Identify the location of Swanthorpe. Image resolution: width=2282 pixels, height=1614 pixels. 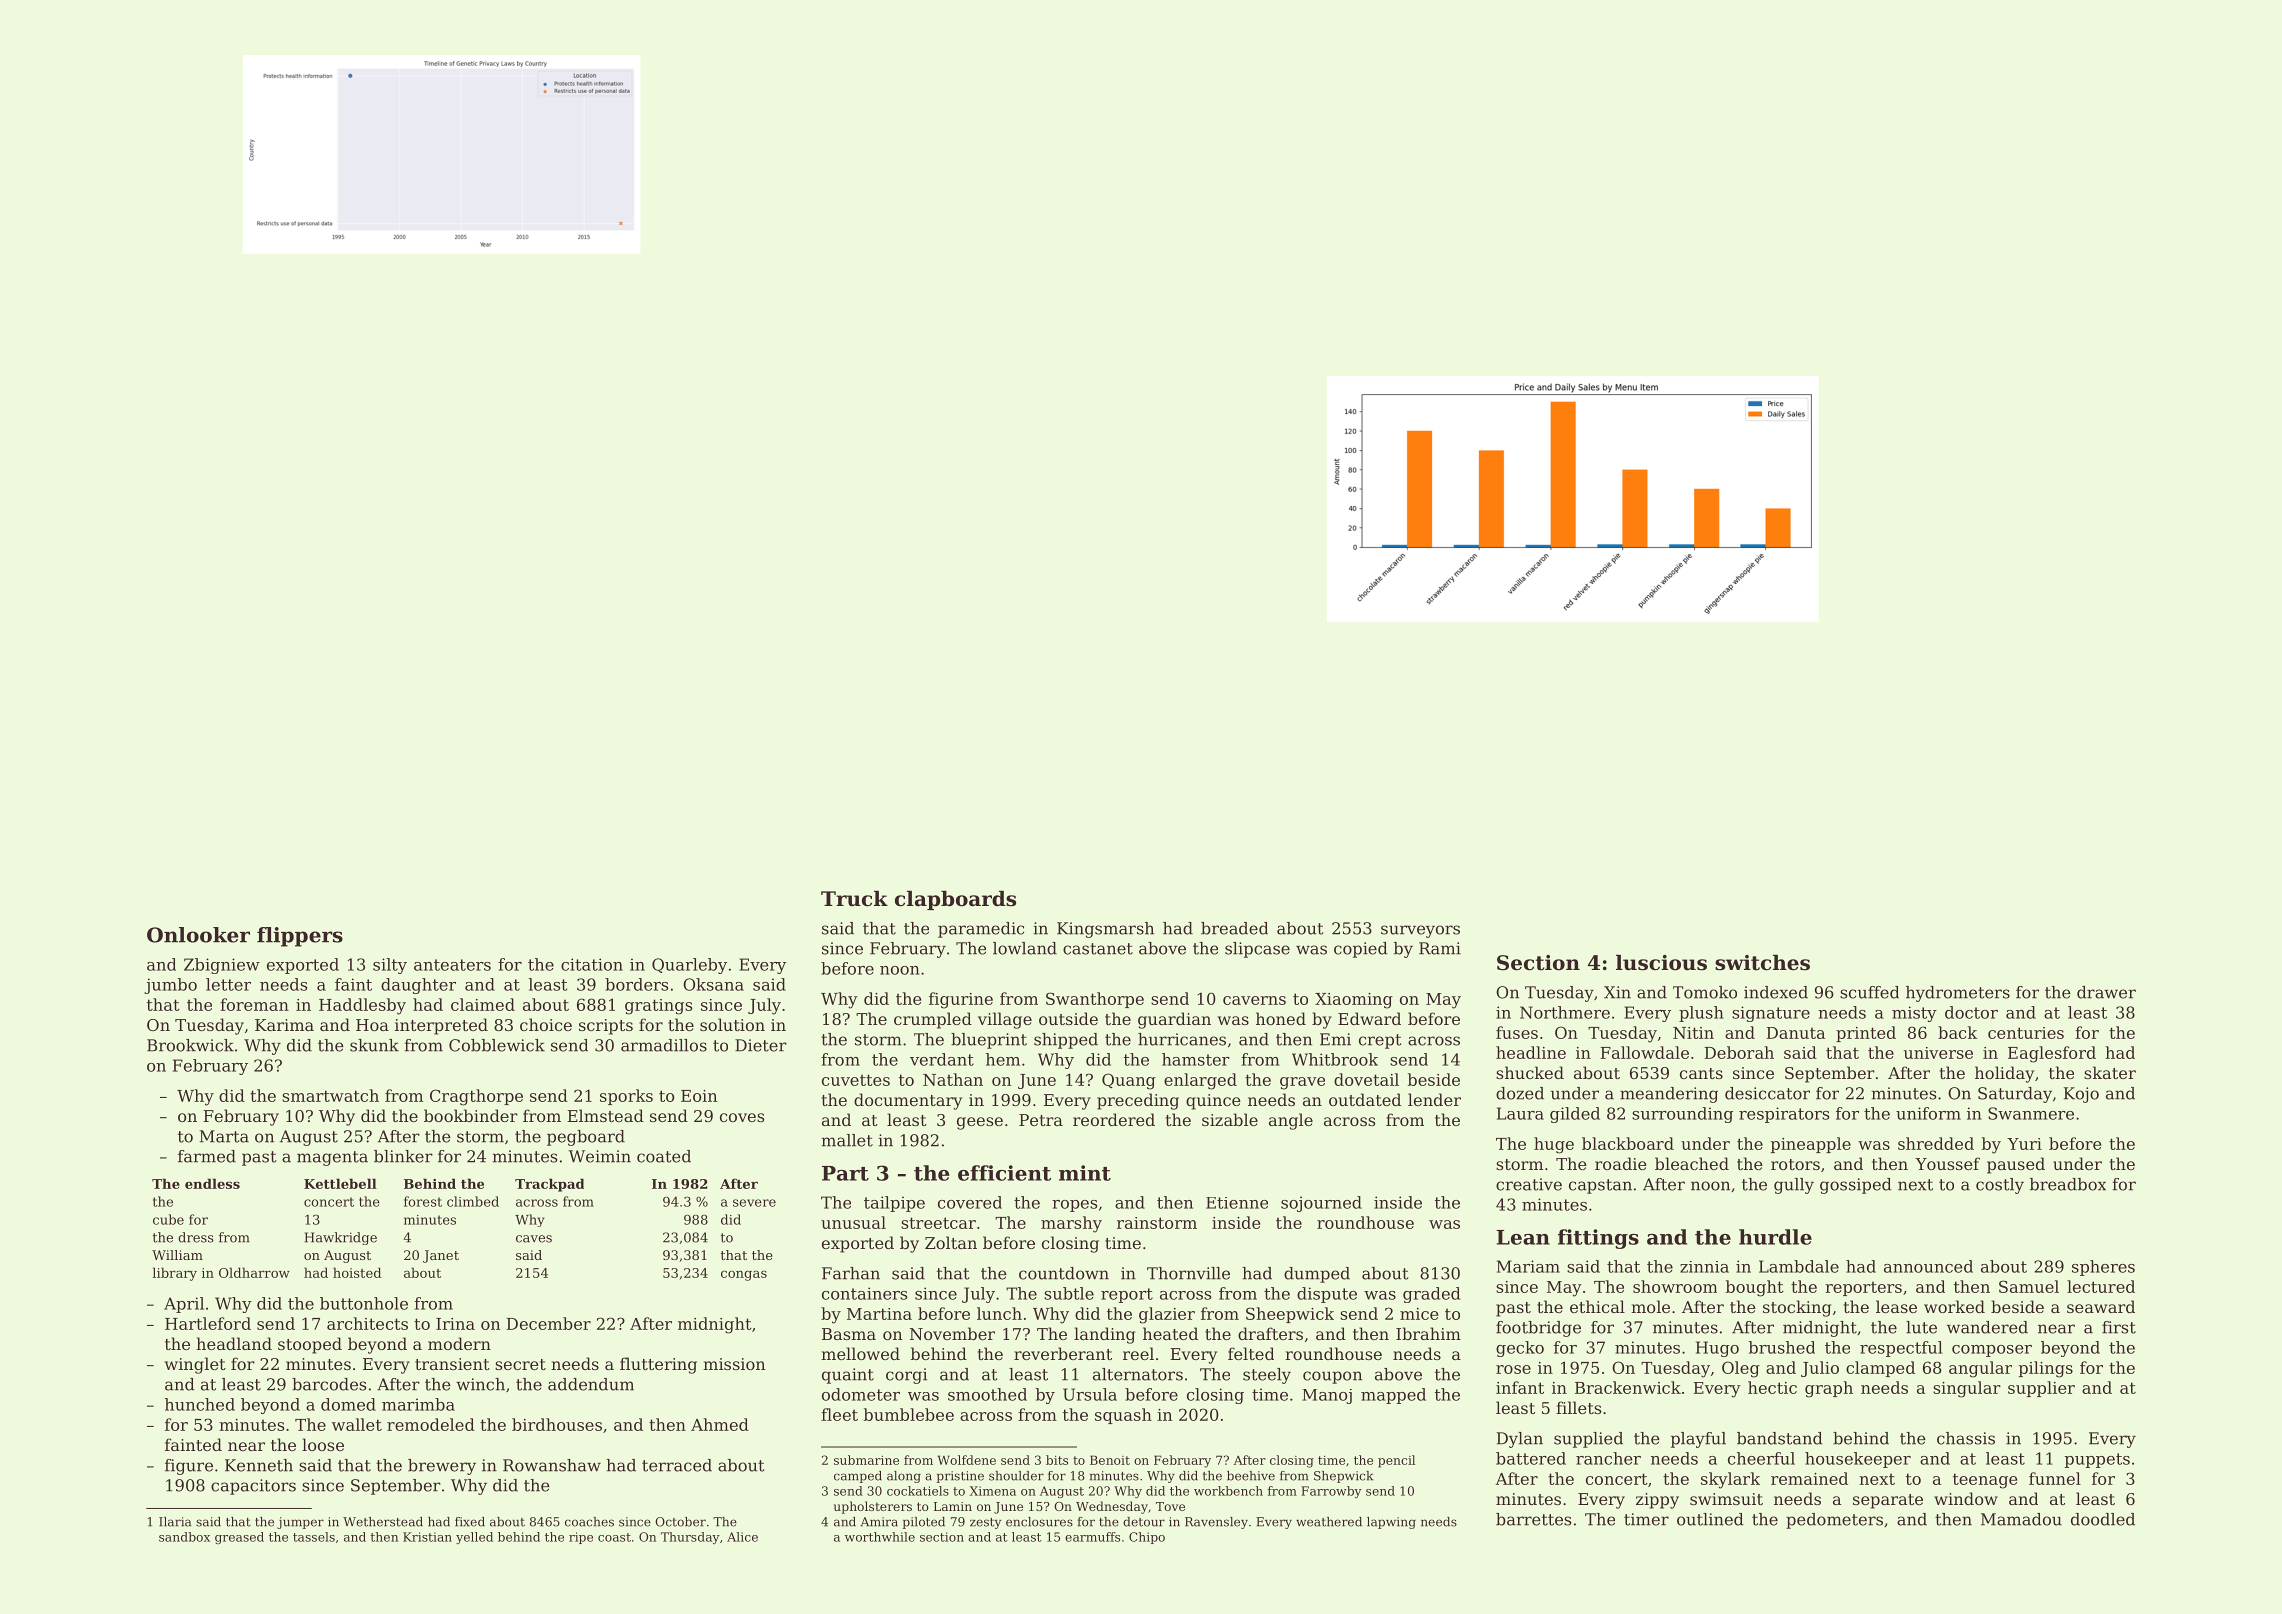
(1095, 1000).
